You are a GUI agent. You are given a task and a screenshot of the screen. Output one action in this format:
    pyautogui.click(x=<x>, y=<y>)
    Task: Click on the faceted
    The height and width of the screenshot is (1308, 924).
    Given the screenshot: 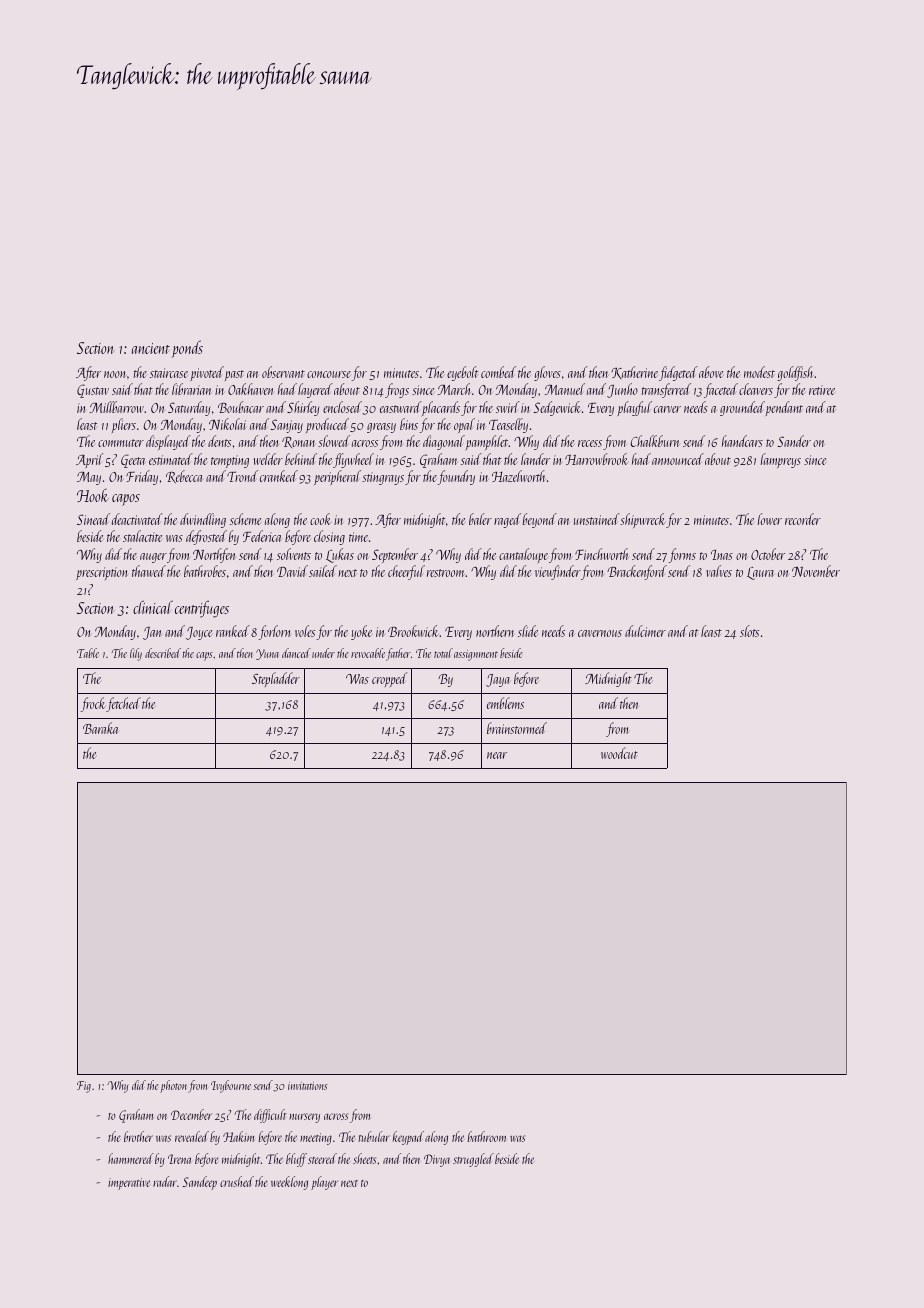 What is the action you would take?
    pyautogui.click(x=721, y=390)
